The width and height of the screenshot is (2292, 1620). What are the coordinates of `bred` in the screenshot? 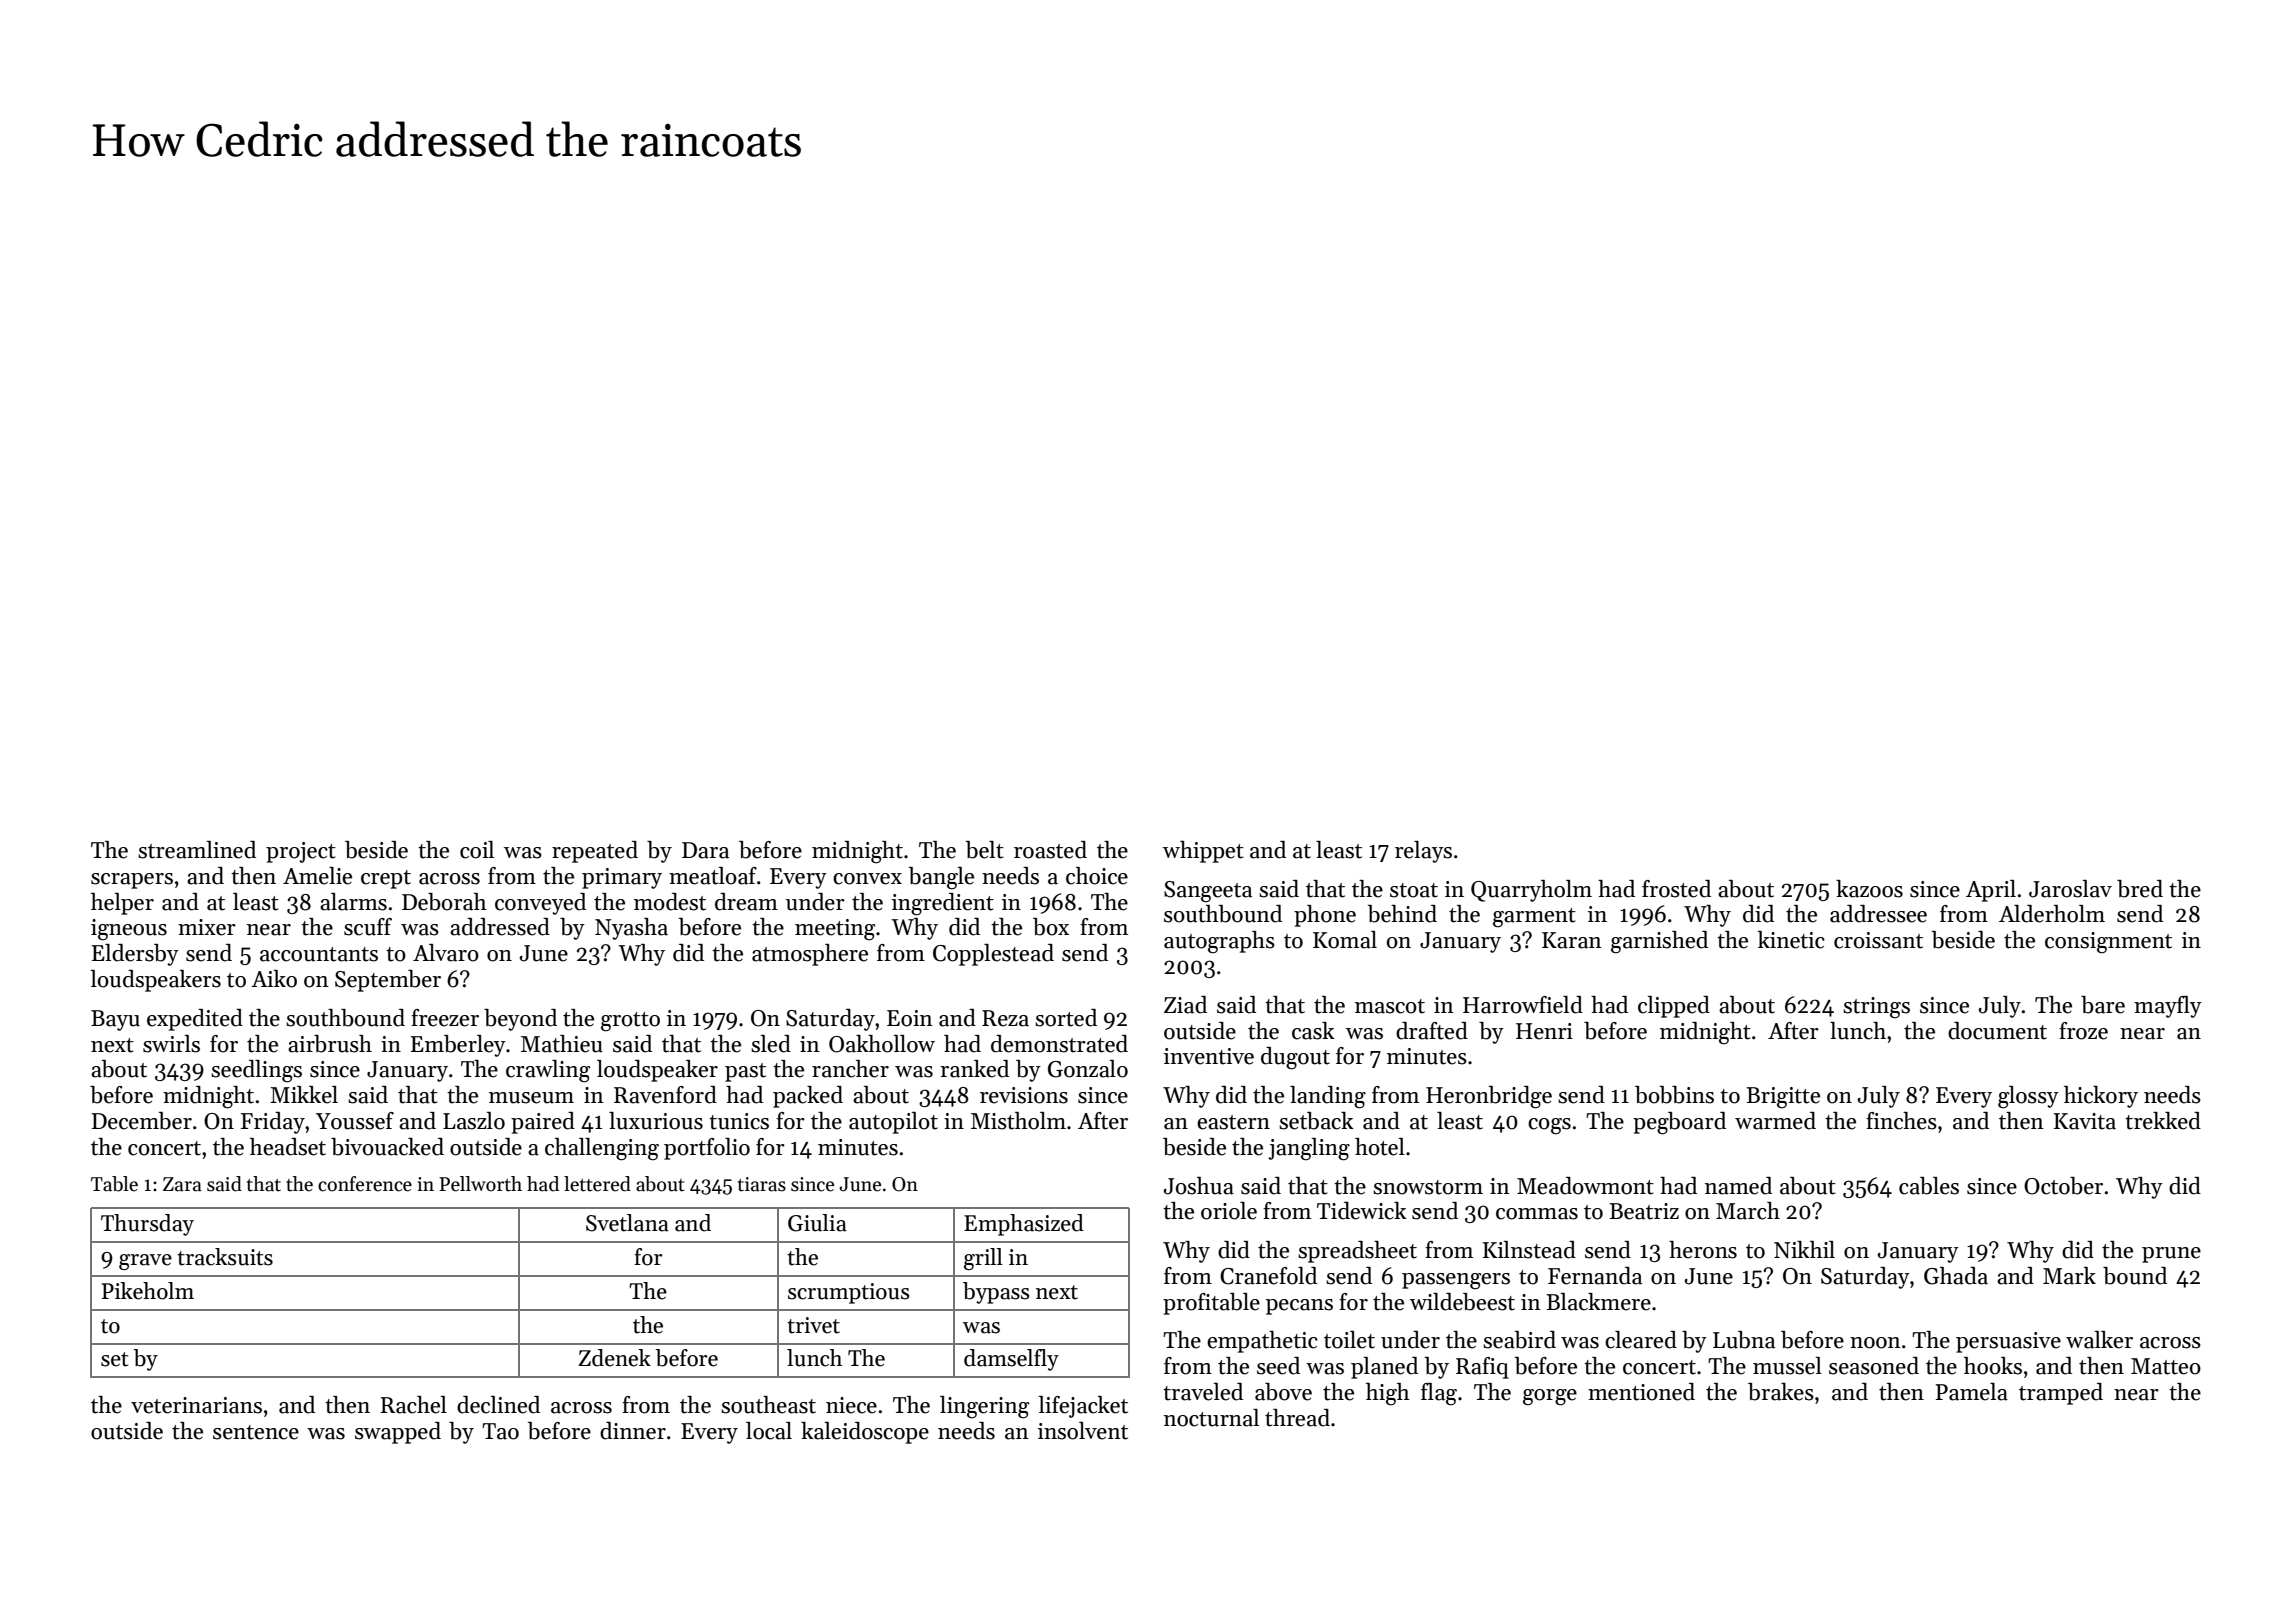 It's located at (2140, 889).
